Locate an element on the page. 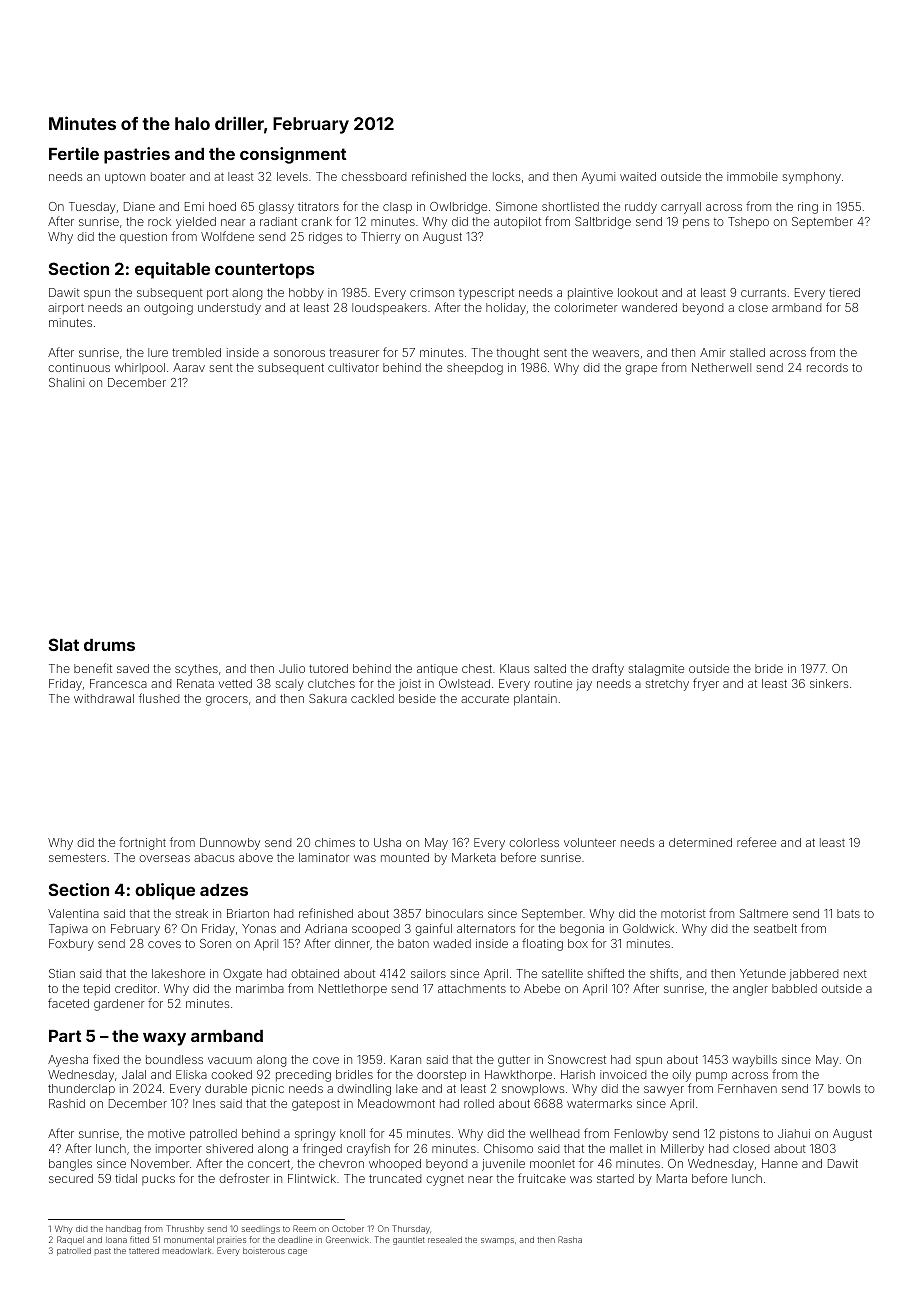 The width and height of the document is (924, 1308). stalled is located at coordinates (747, 352).
